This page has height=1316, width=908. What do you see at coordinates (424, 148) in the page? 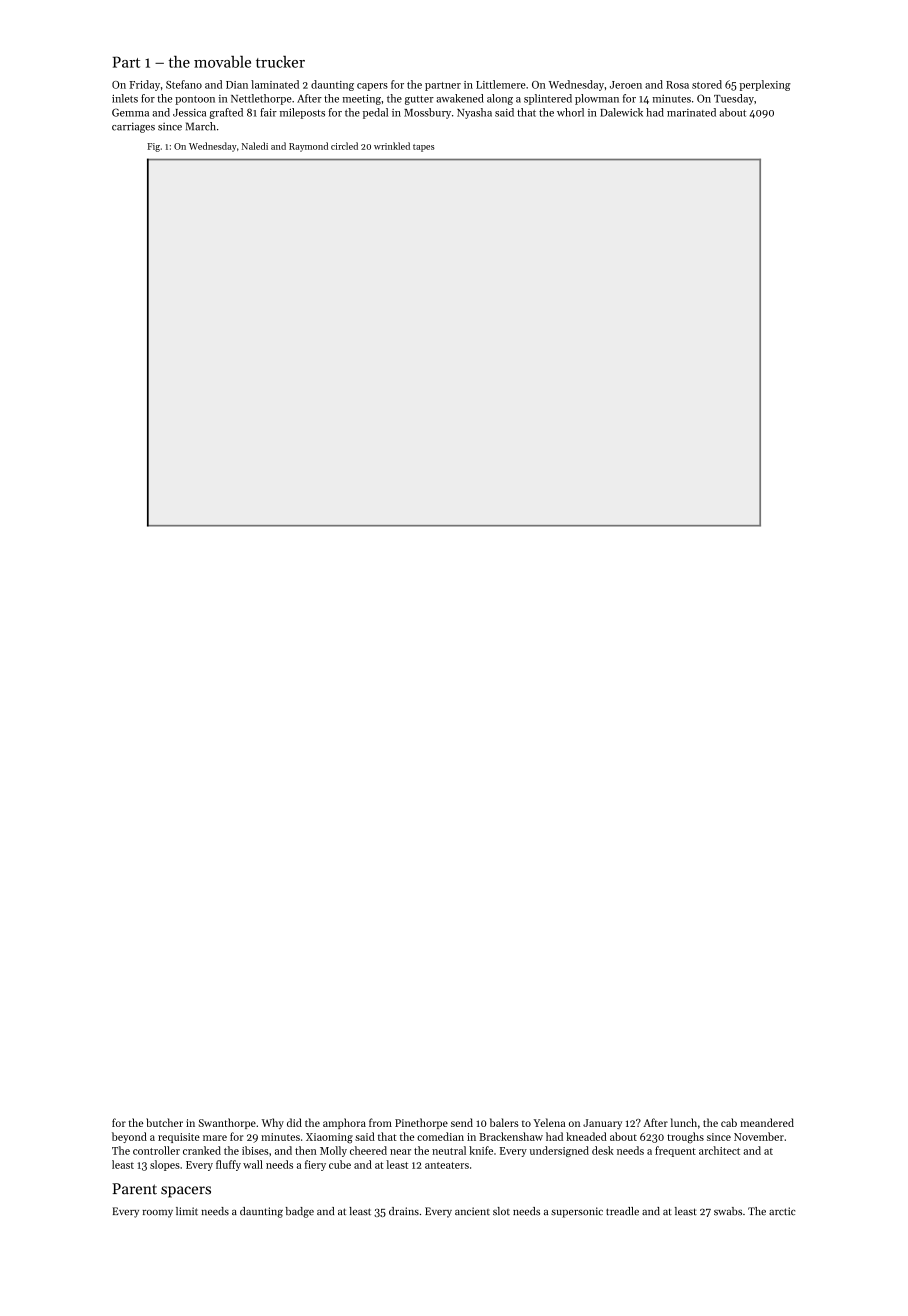
I see `tapes` at bounding box center [424, 148].
